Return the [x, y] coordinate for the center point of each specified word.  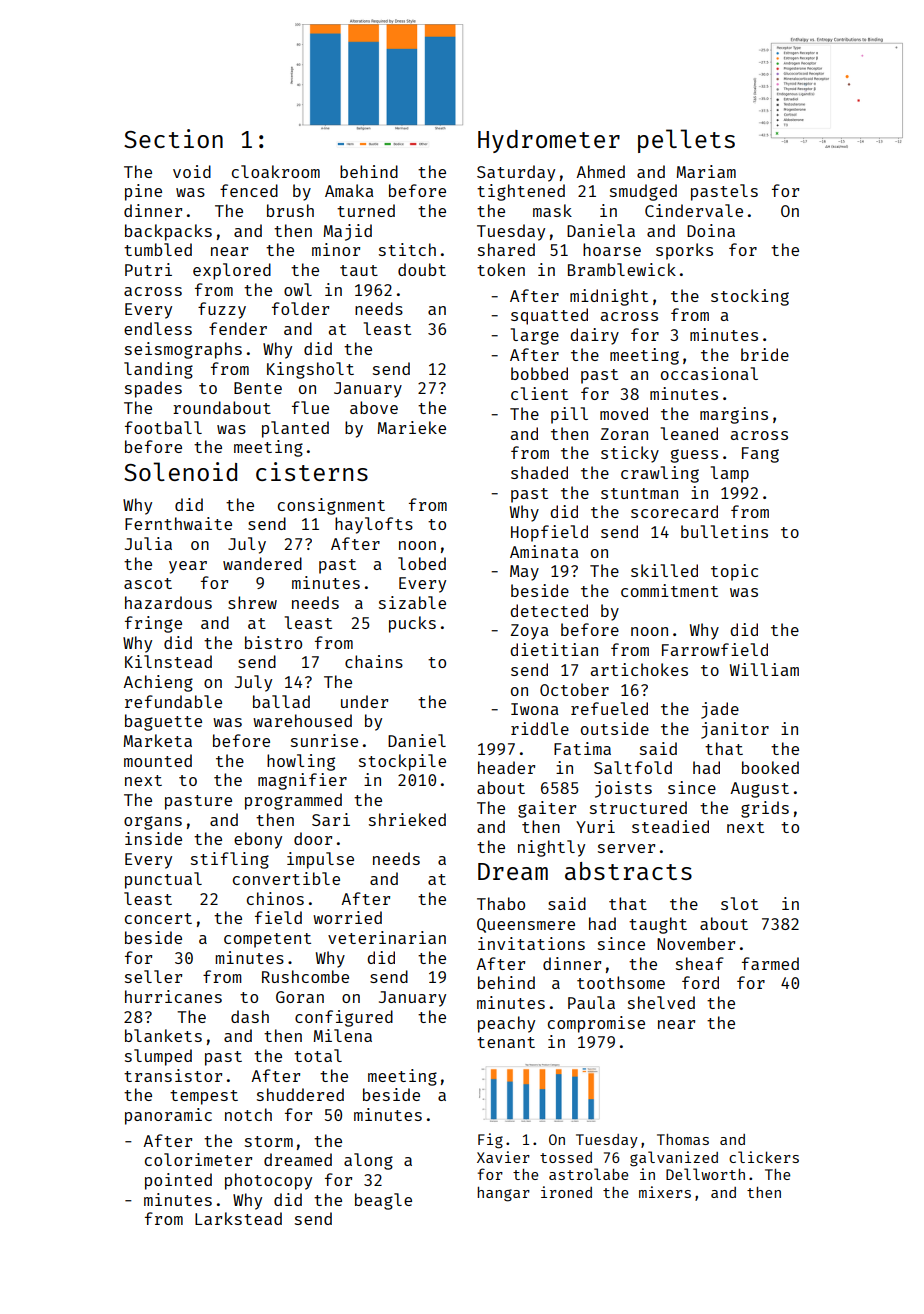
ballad [281, 701]
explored [232, 271]
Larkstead [238, 1218]
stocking [750, 297]
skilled [664, 570]
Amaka [349, 190]
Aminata [544, 551]
